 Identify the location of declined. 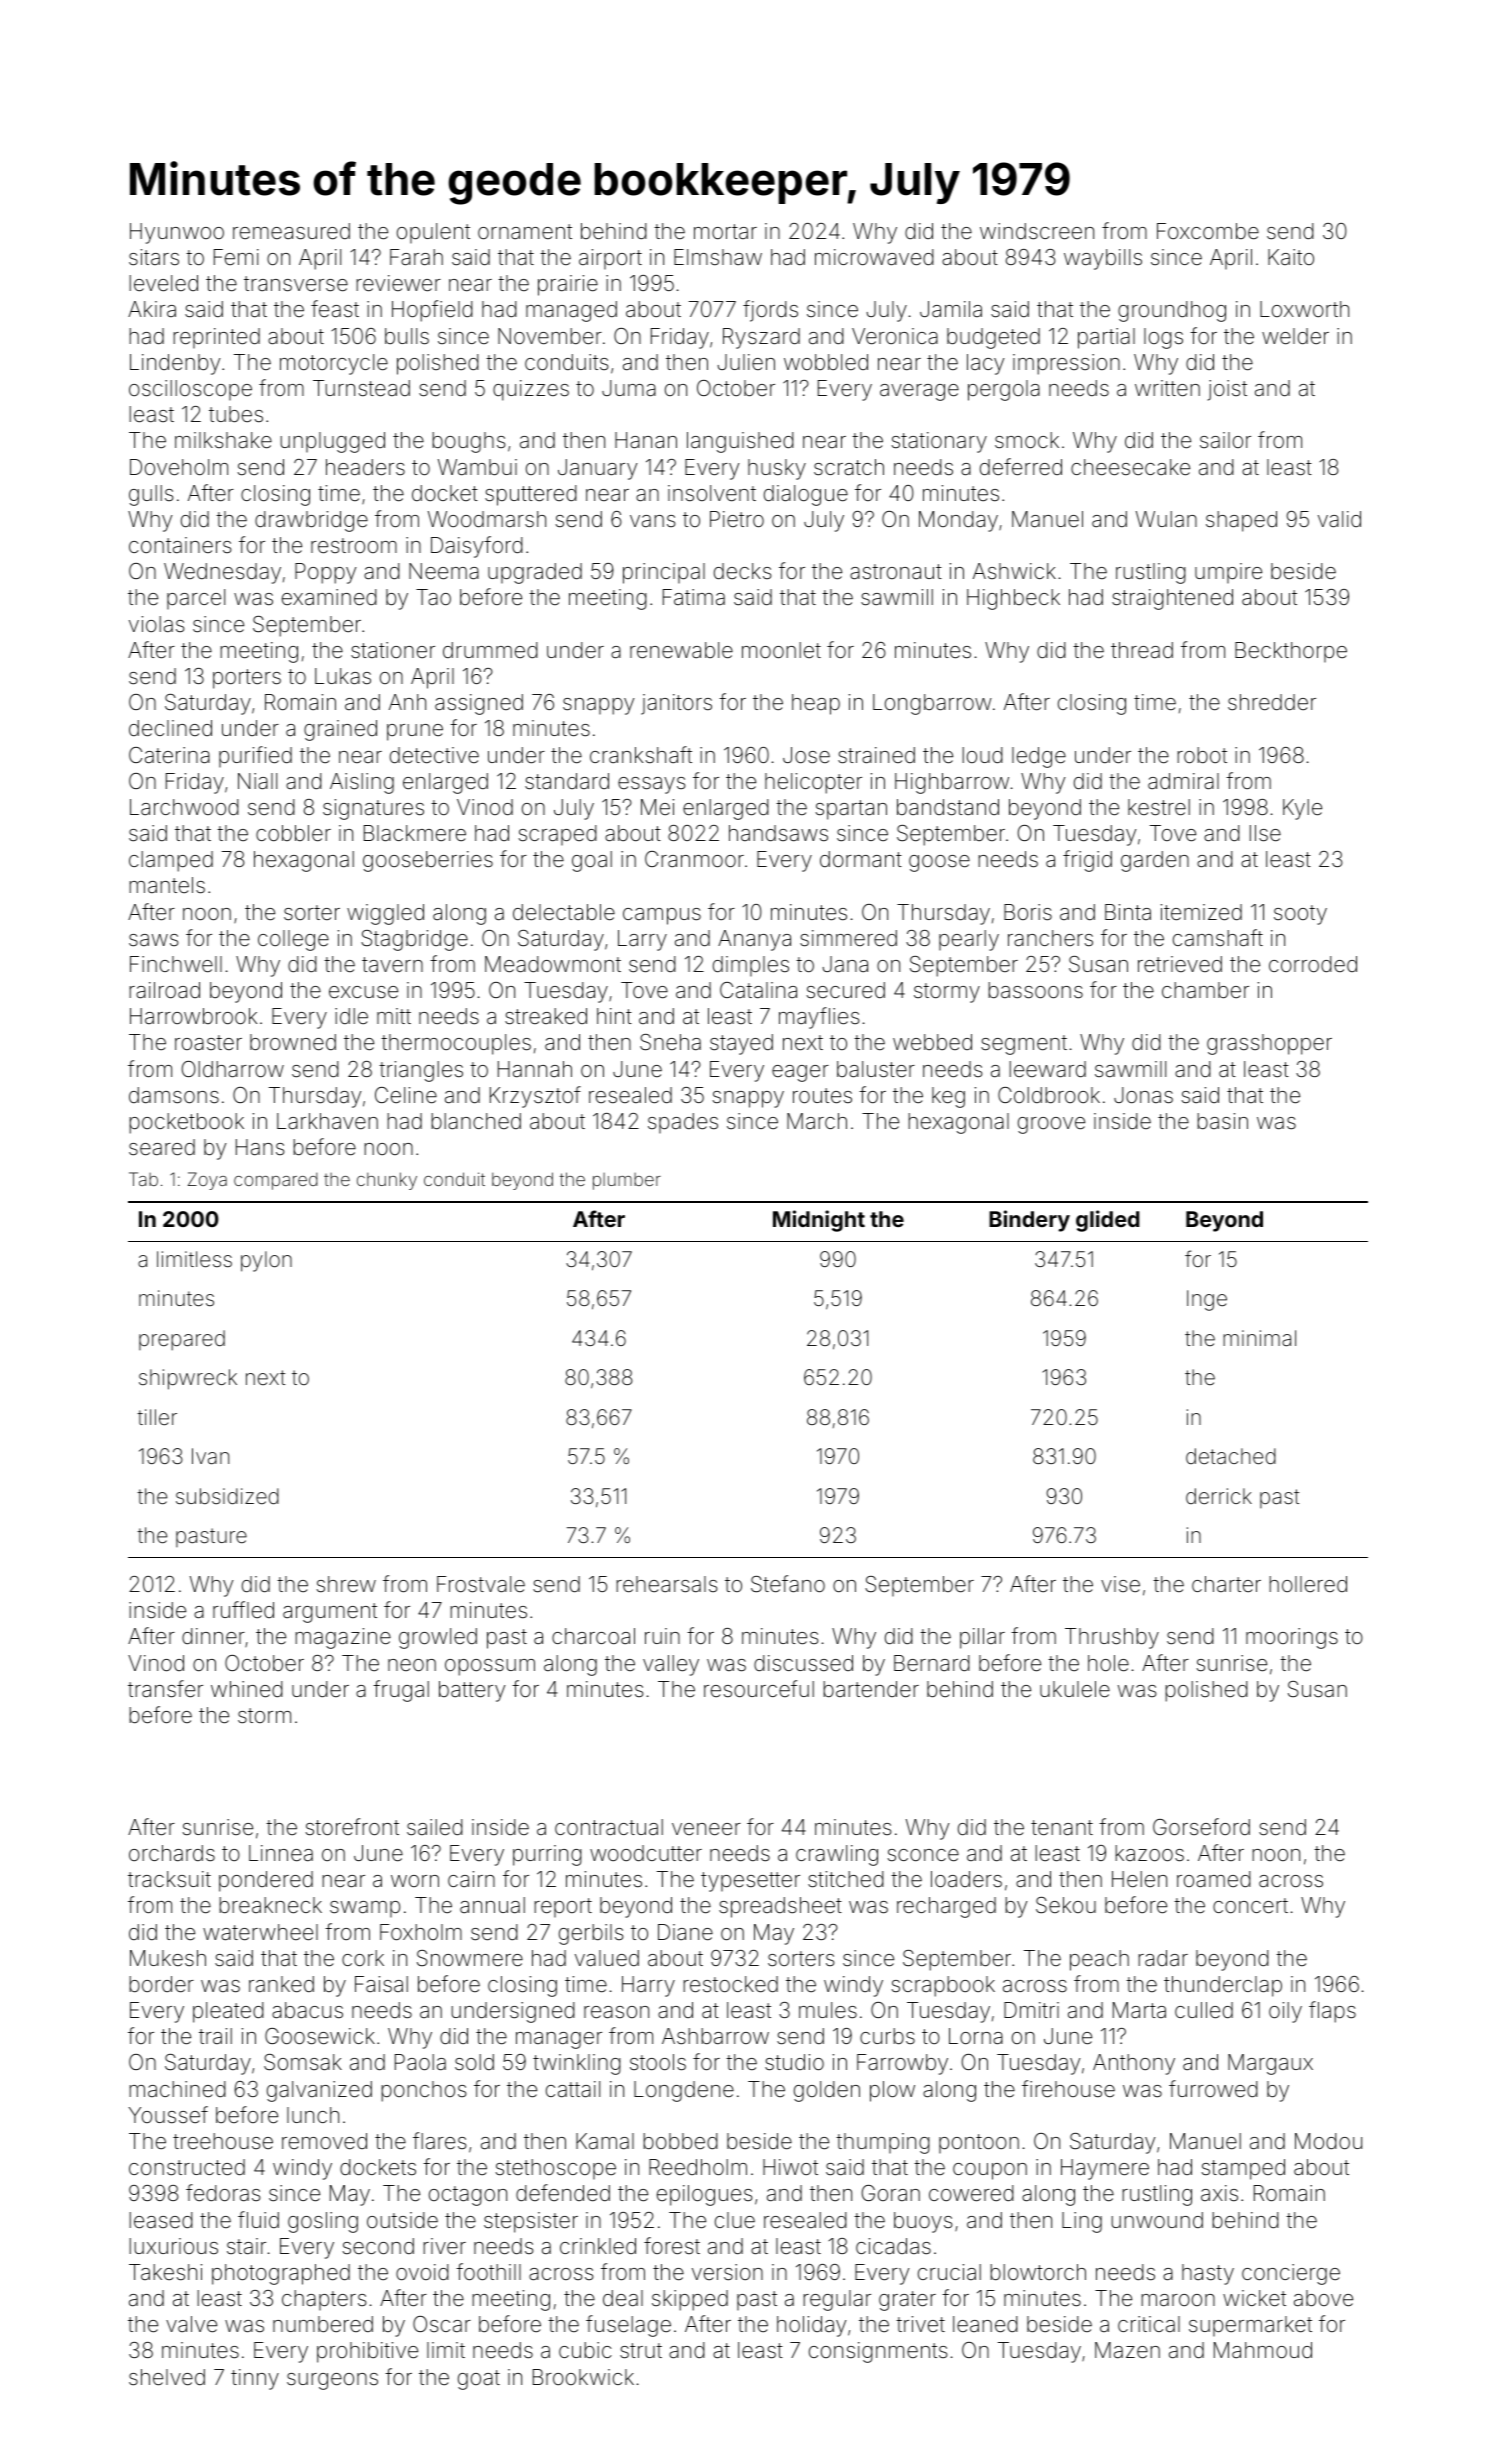
(170, 728).
